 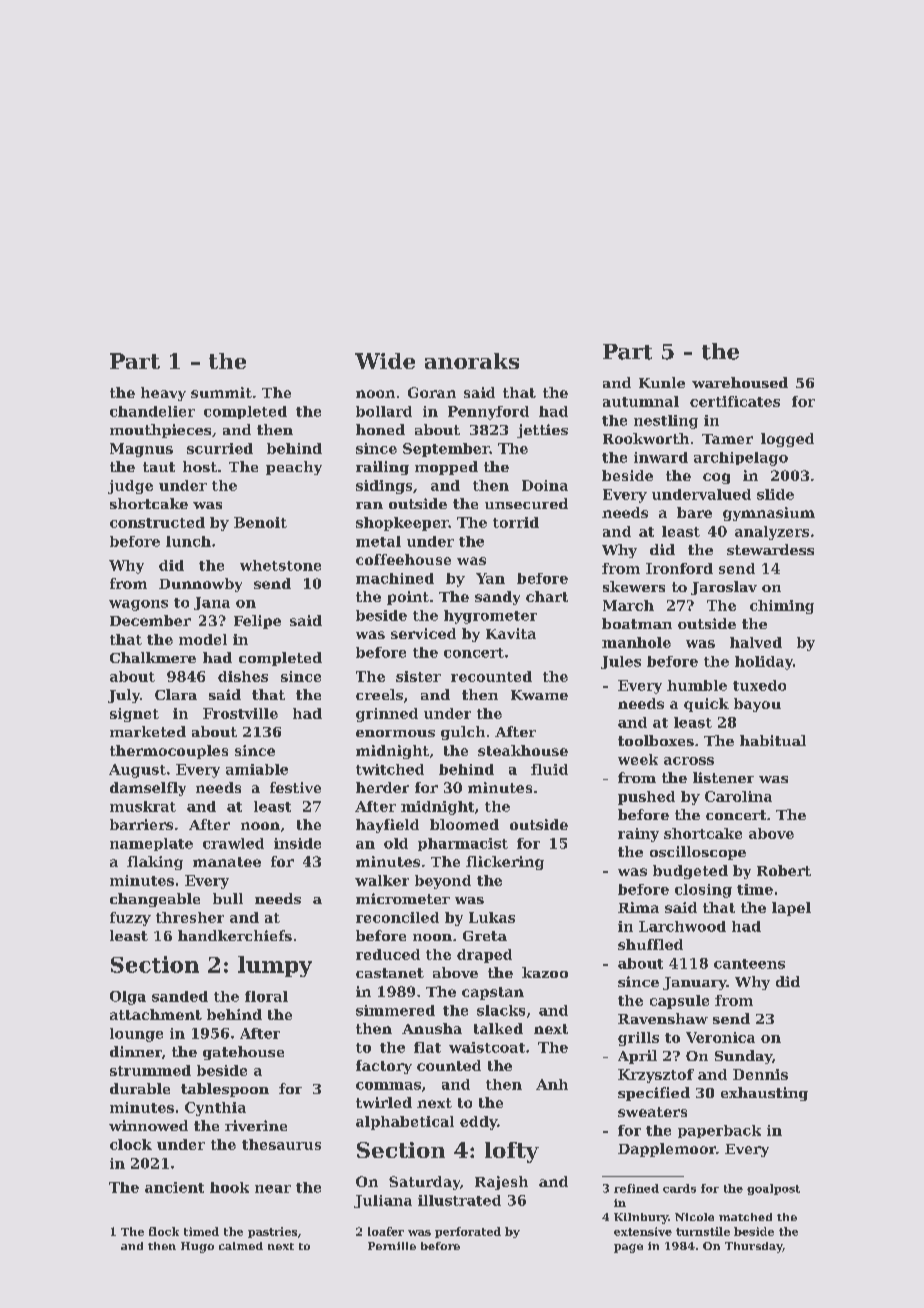 I want to click on chiming, so click(x=782, y=607).
